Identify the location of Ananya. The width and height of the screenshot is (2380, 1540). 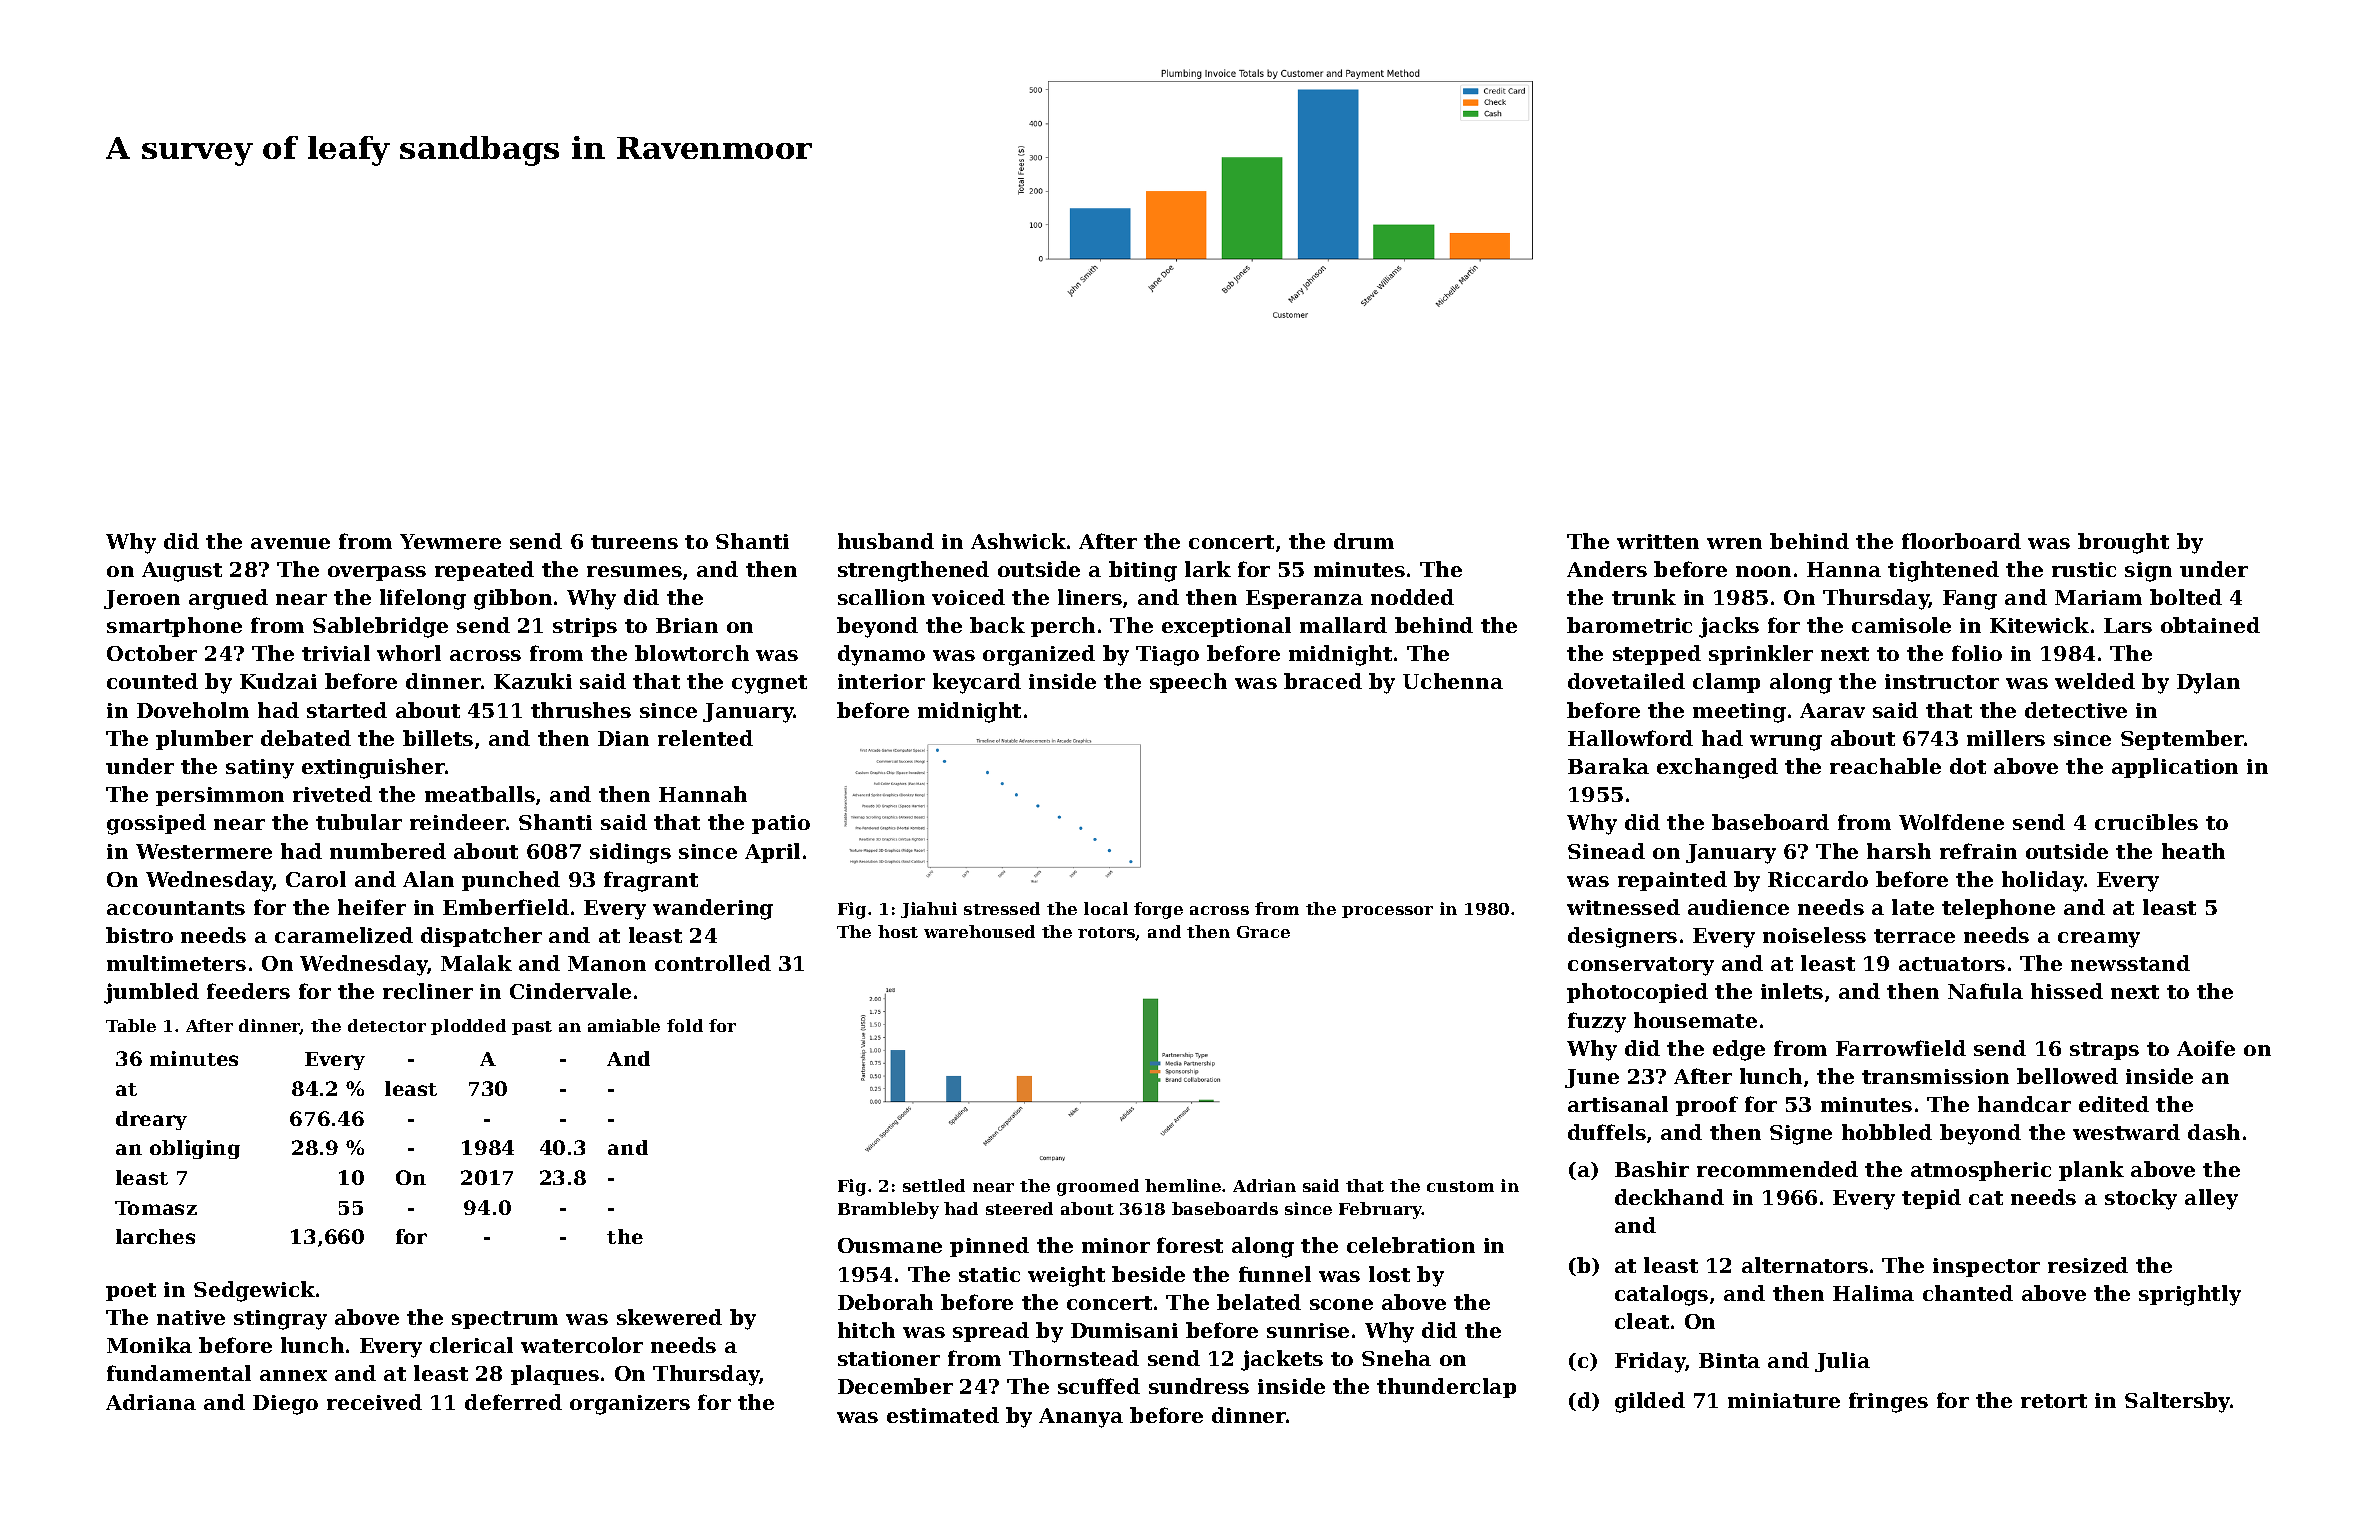
(1081, 1418).
